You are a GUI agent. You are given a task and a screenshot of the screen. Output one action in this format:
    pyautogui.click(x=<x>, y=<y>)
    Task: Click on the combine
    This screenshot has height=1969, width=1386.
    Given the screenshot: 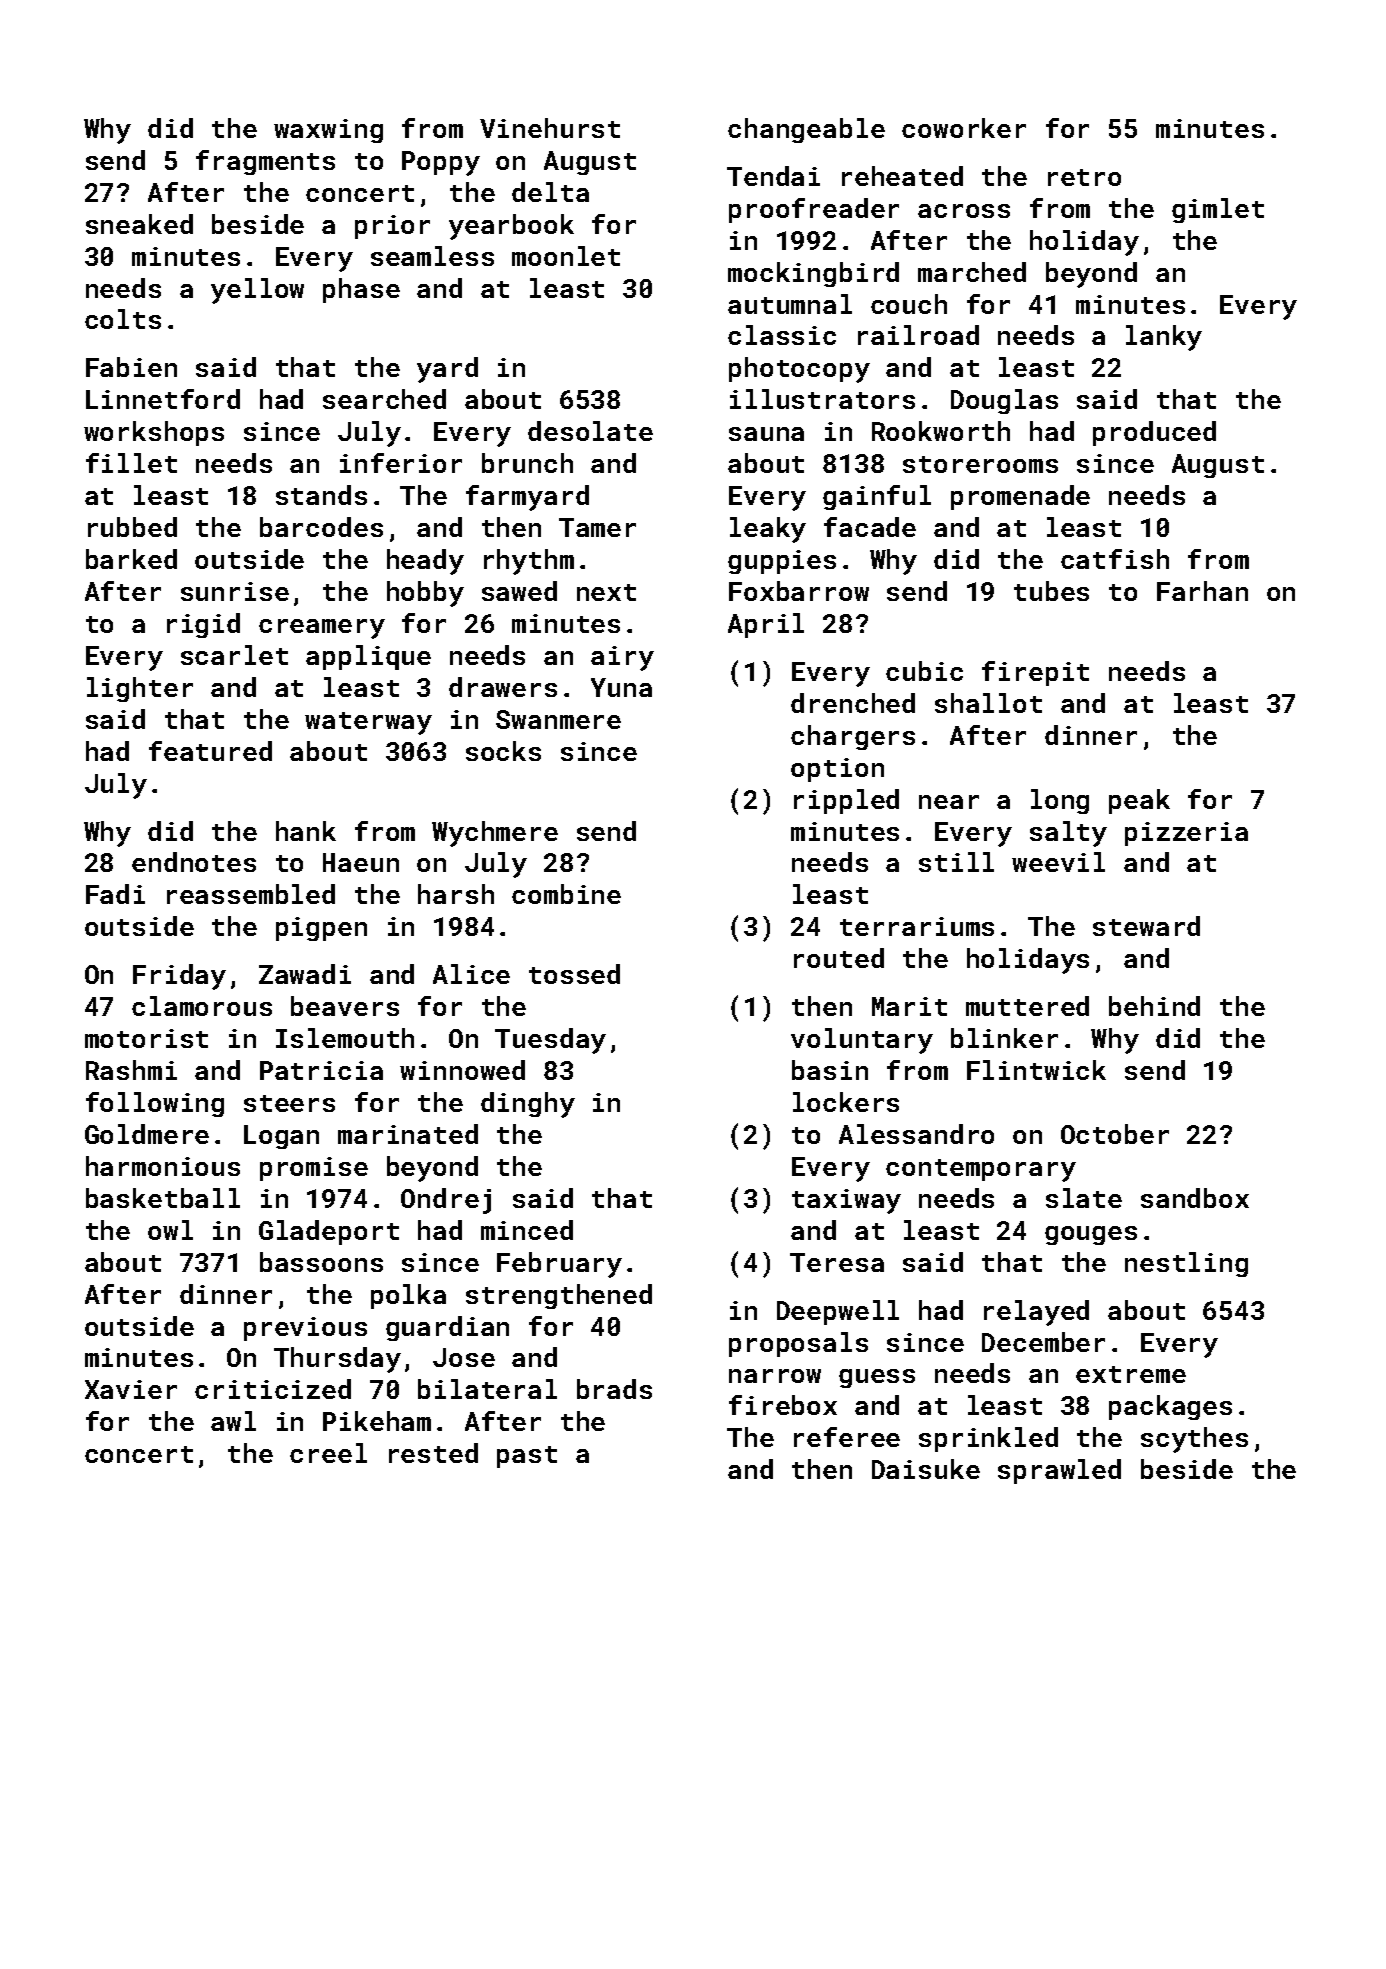 What is the action you would take?
    pyautogui.click(x=566, y=894)
